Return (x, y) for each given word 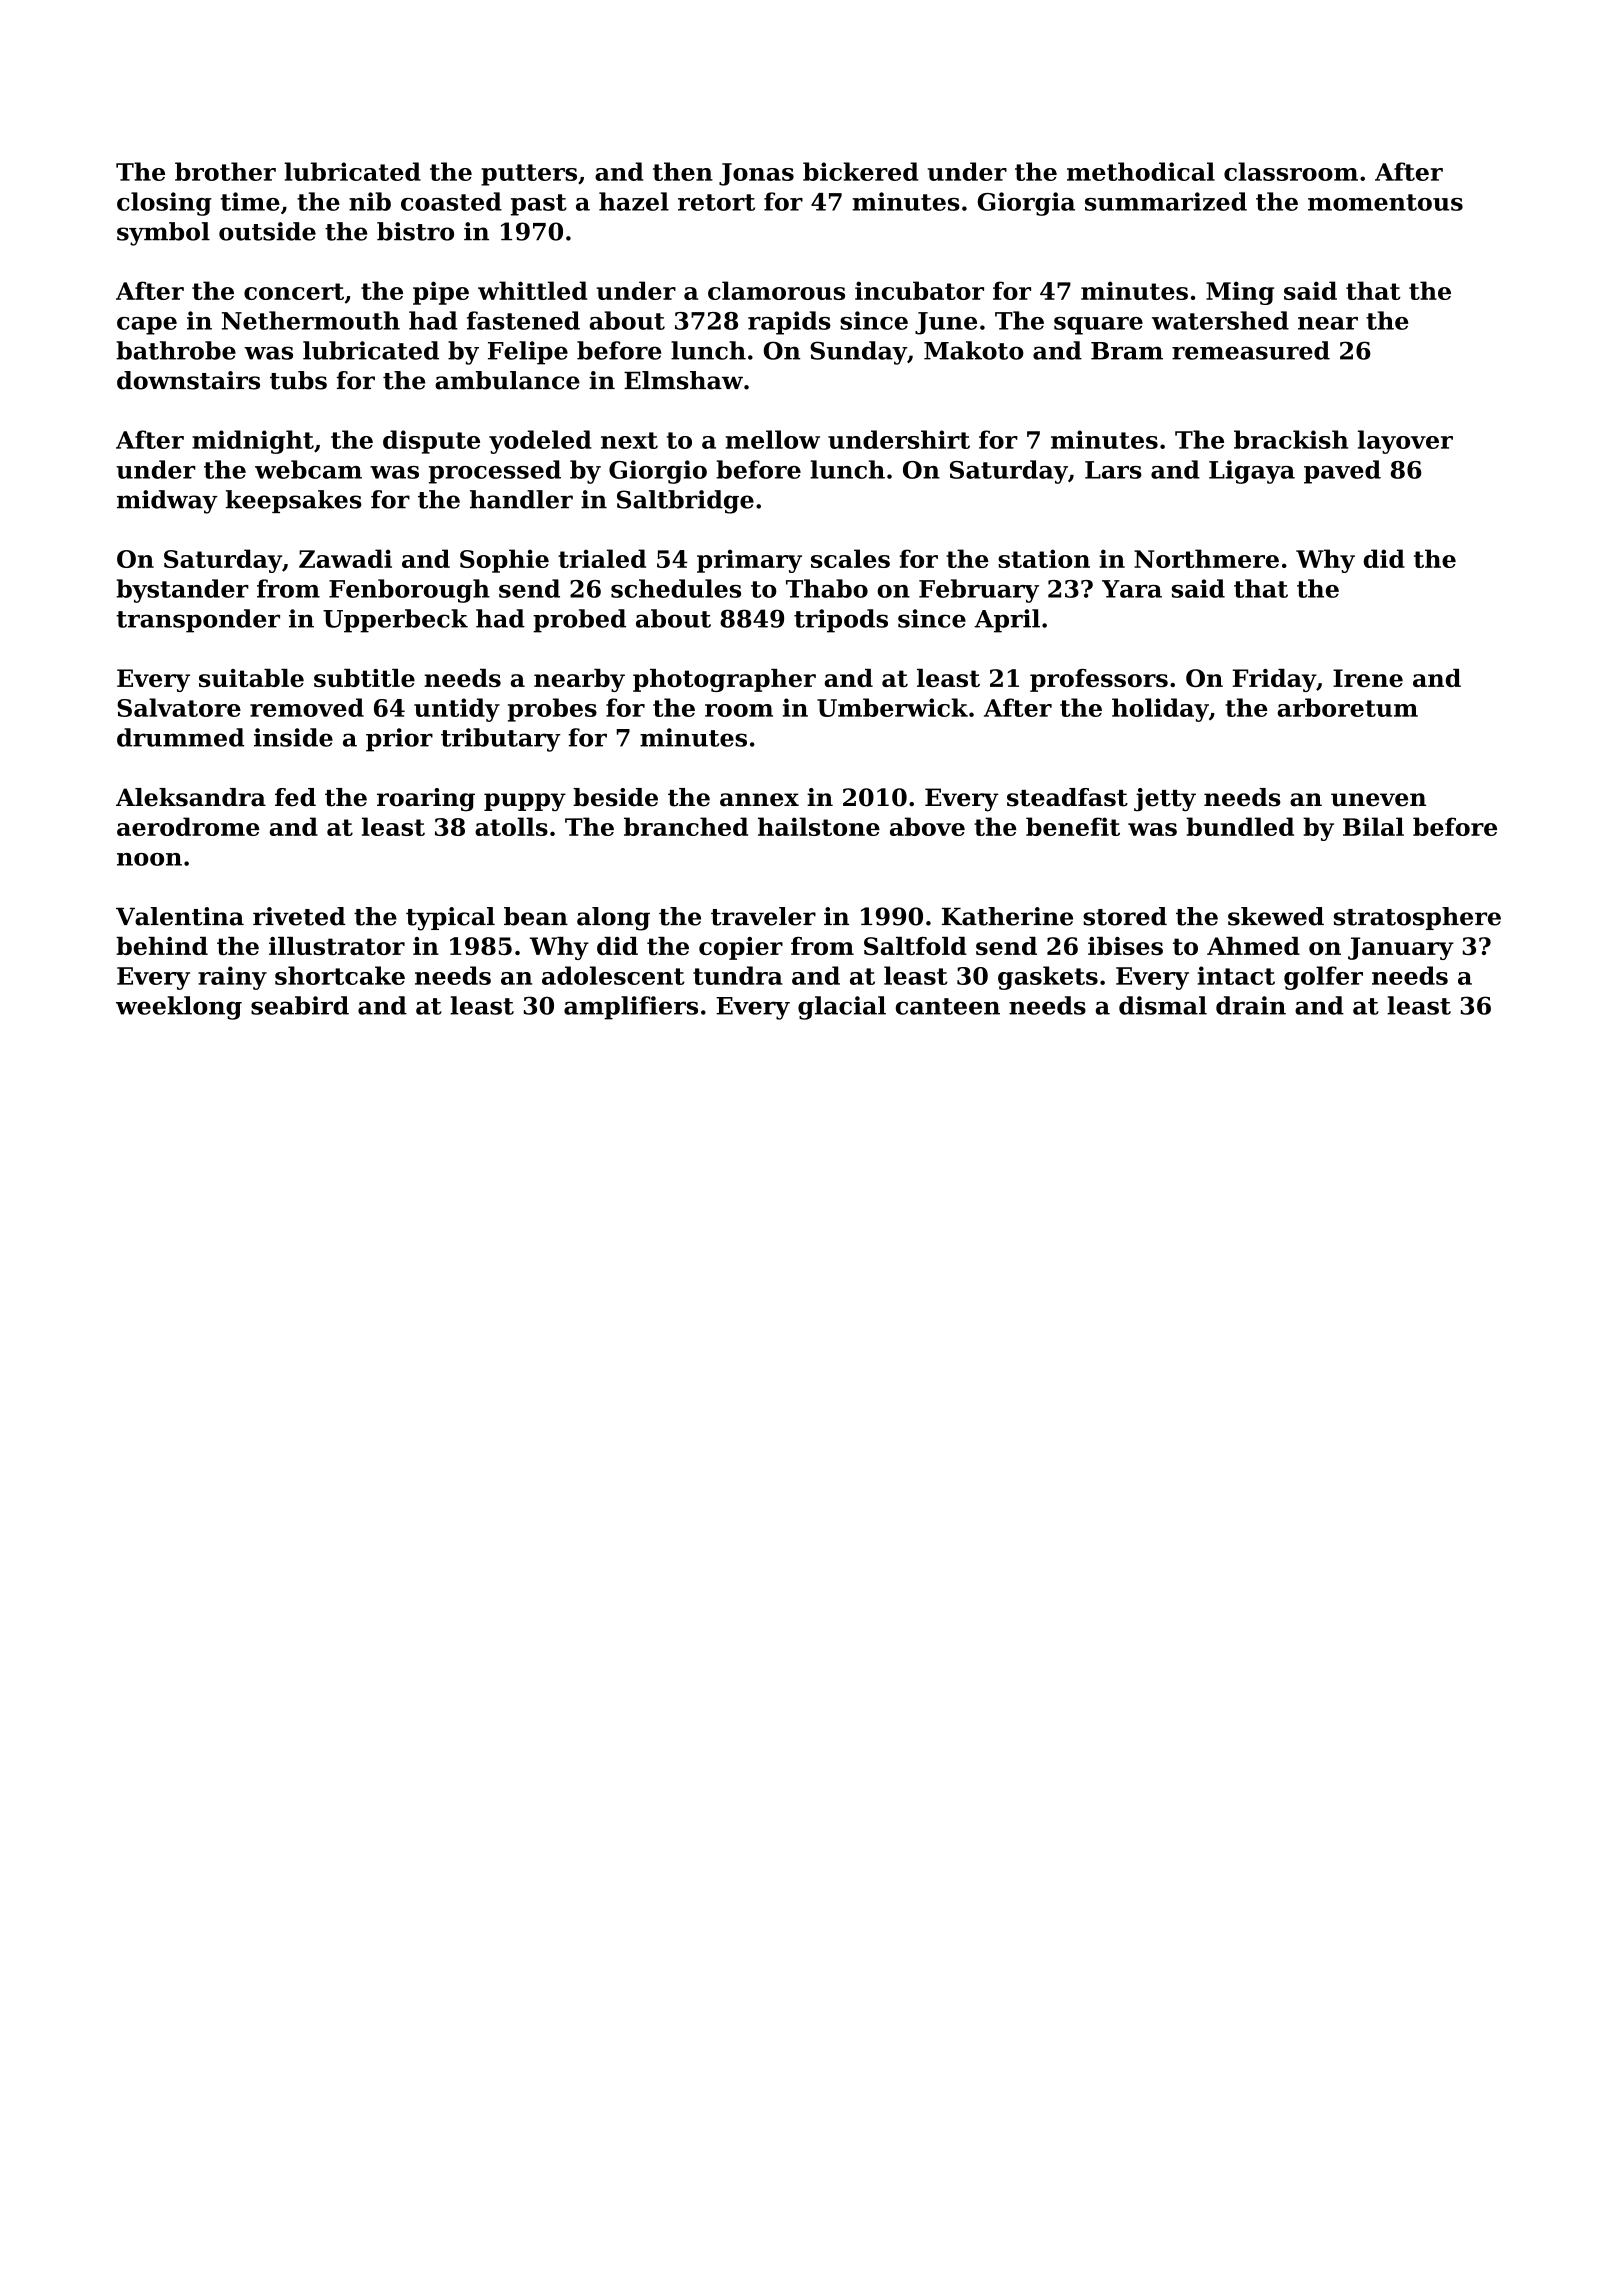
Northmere (1206, 558)
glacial (842, 1008)
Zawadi (345, 558)
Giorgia (1026, 204)
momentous (1385, 202)
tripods (841, 621)
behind (162, 946)
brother (225, 171)
